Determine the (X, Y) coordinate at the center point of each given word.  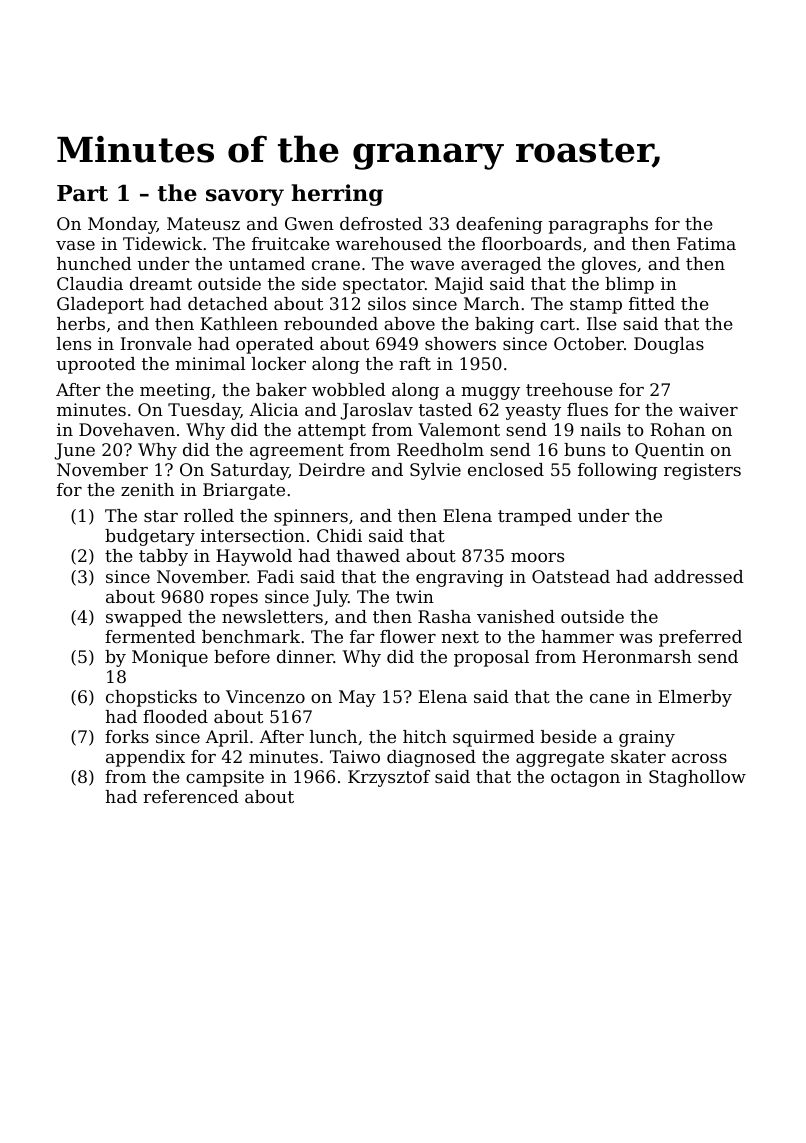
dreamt (161, 283)
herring (337, 195)
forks (127, 736)
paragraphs (598, 225)
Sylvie (435, 471)
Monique (170, 658)
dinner (305, 656)
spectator (384, 286)
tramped (535, 517)
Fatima (706, 243)
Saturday (250, 471)
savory (245, 197)
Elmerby (695, 698)
